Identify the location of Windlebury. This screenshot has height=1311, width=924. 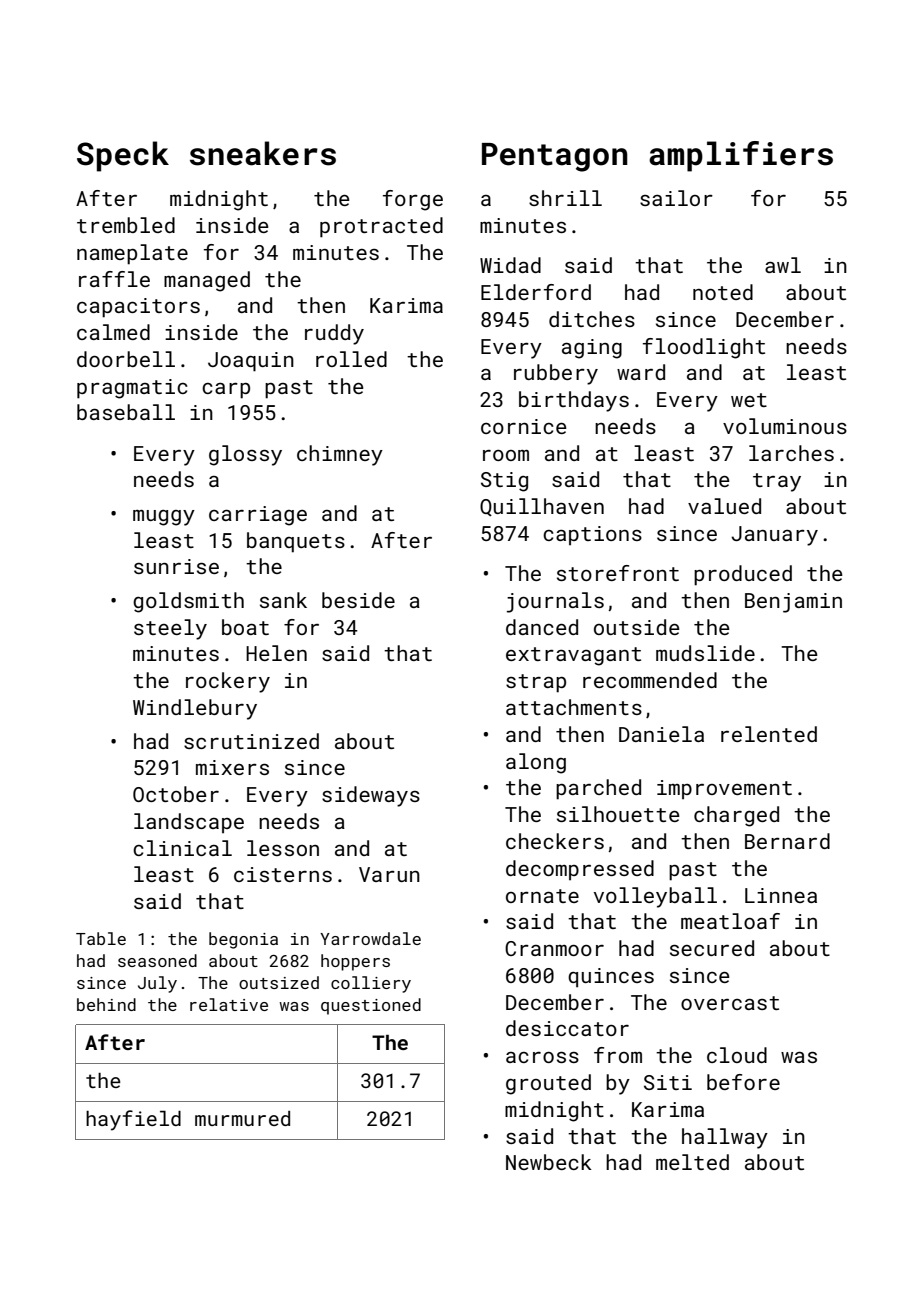
(195, 709).
